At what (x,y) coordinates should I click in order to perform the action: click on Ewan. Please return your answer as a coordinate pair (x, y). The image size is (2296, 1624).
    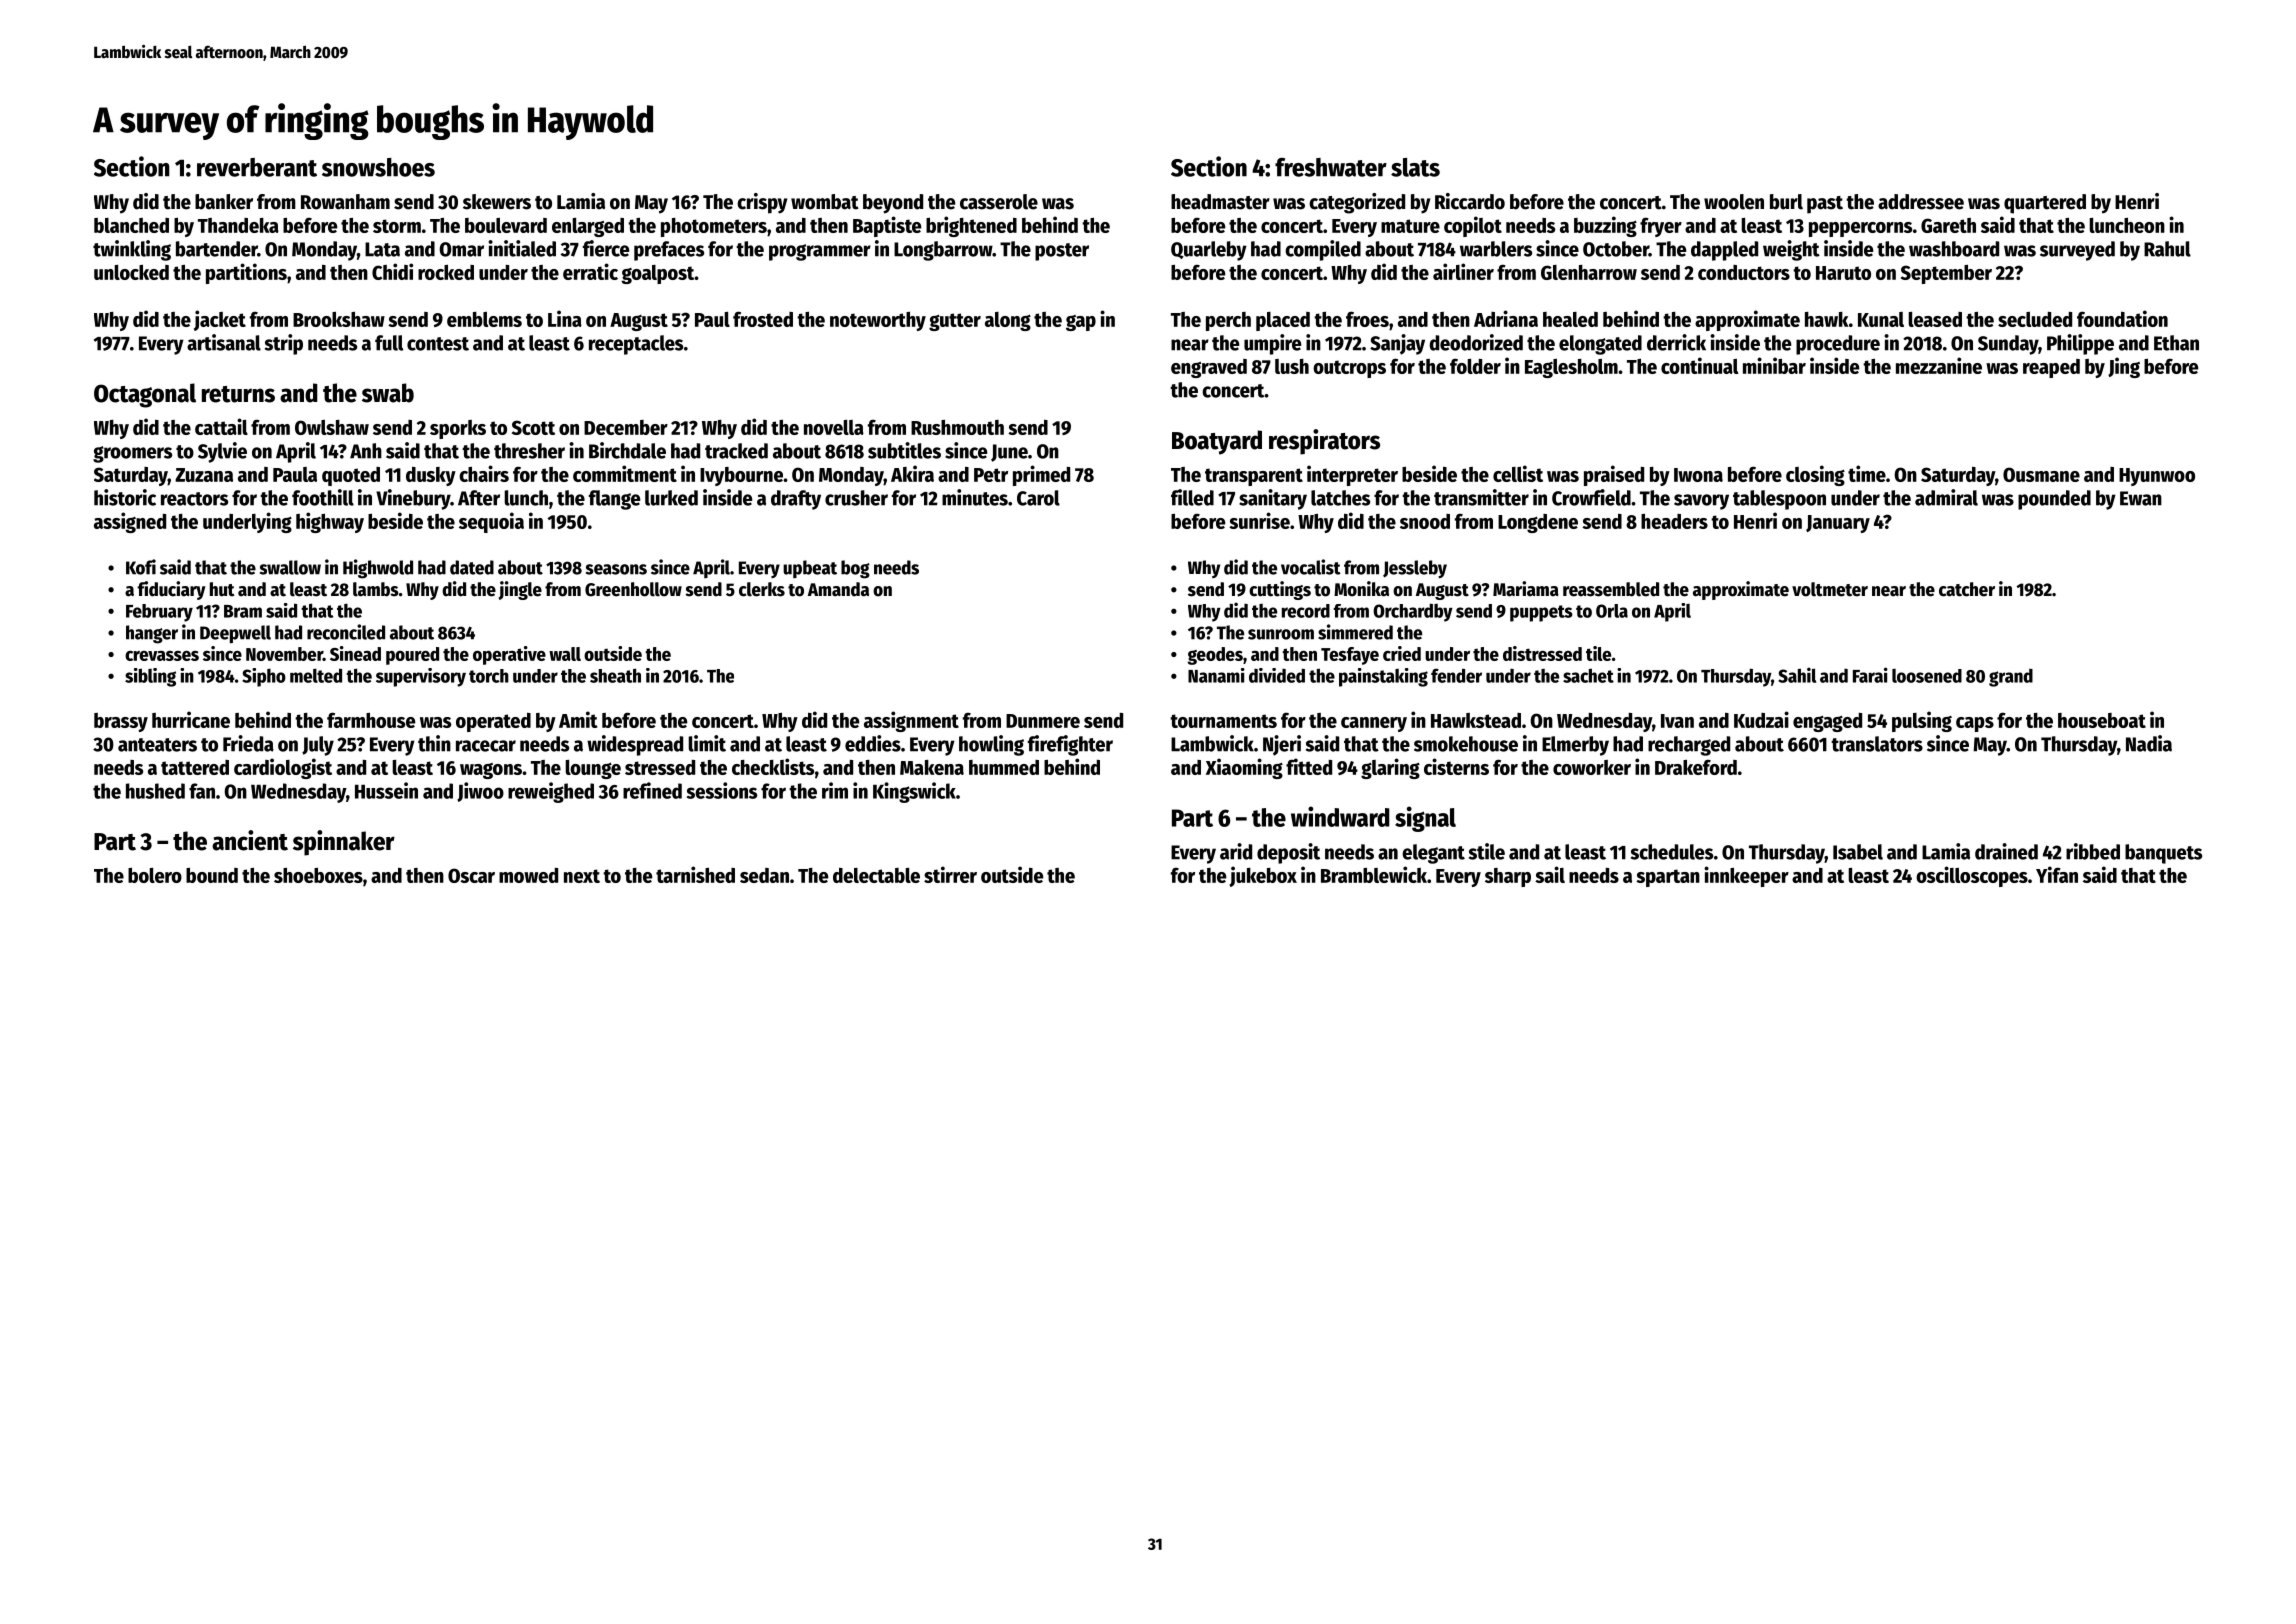
    Looking at the image, I should click on (2141, 498).
